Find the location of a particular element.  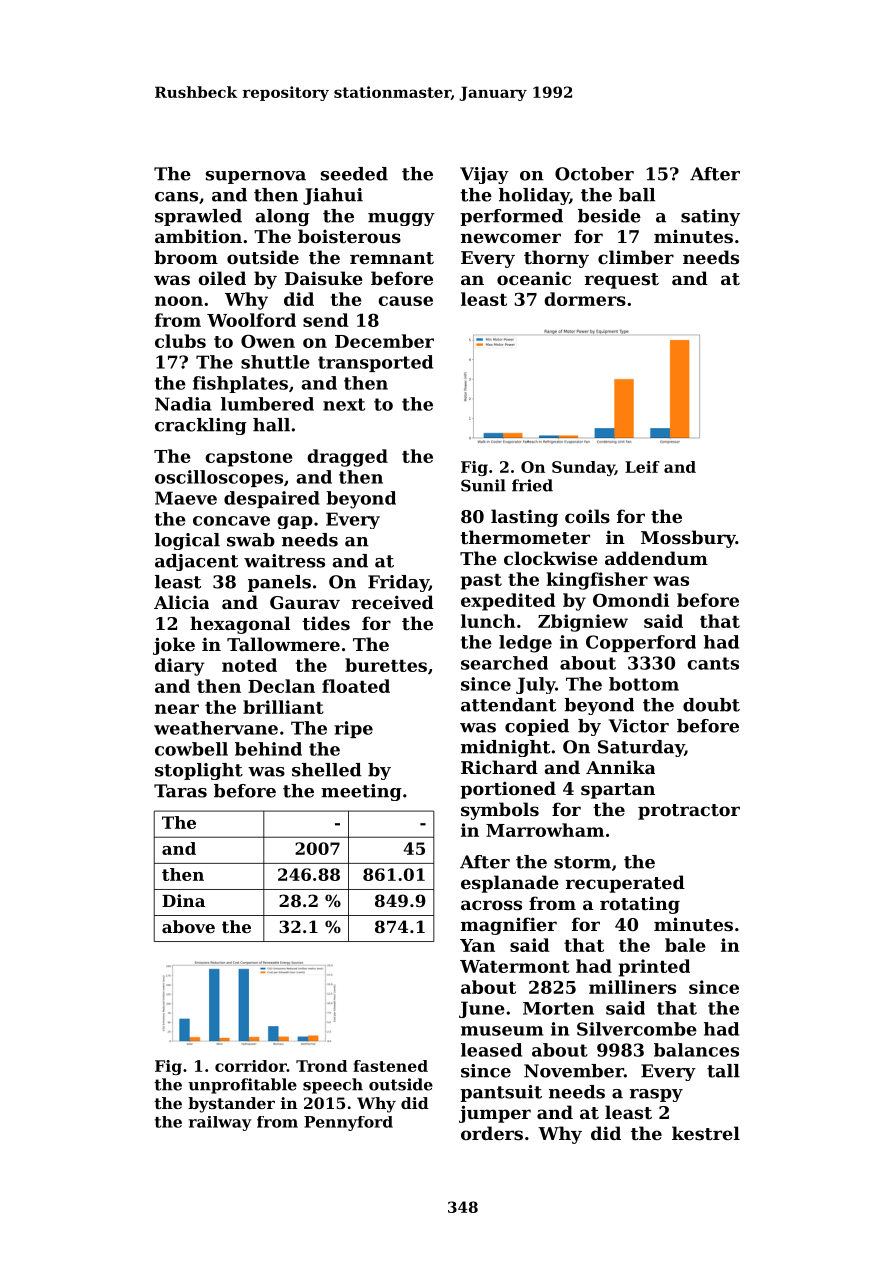

symbols is located at coordinates (500, 811).
